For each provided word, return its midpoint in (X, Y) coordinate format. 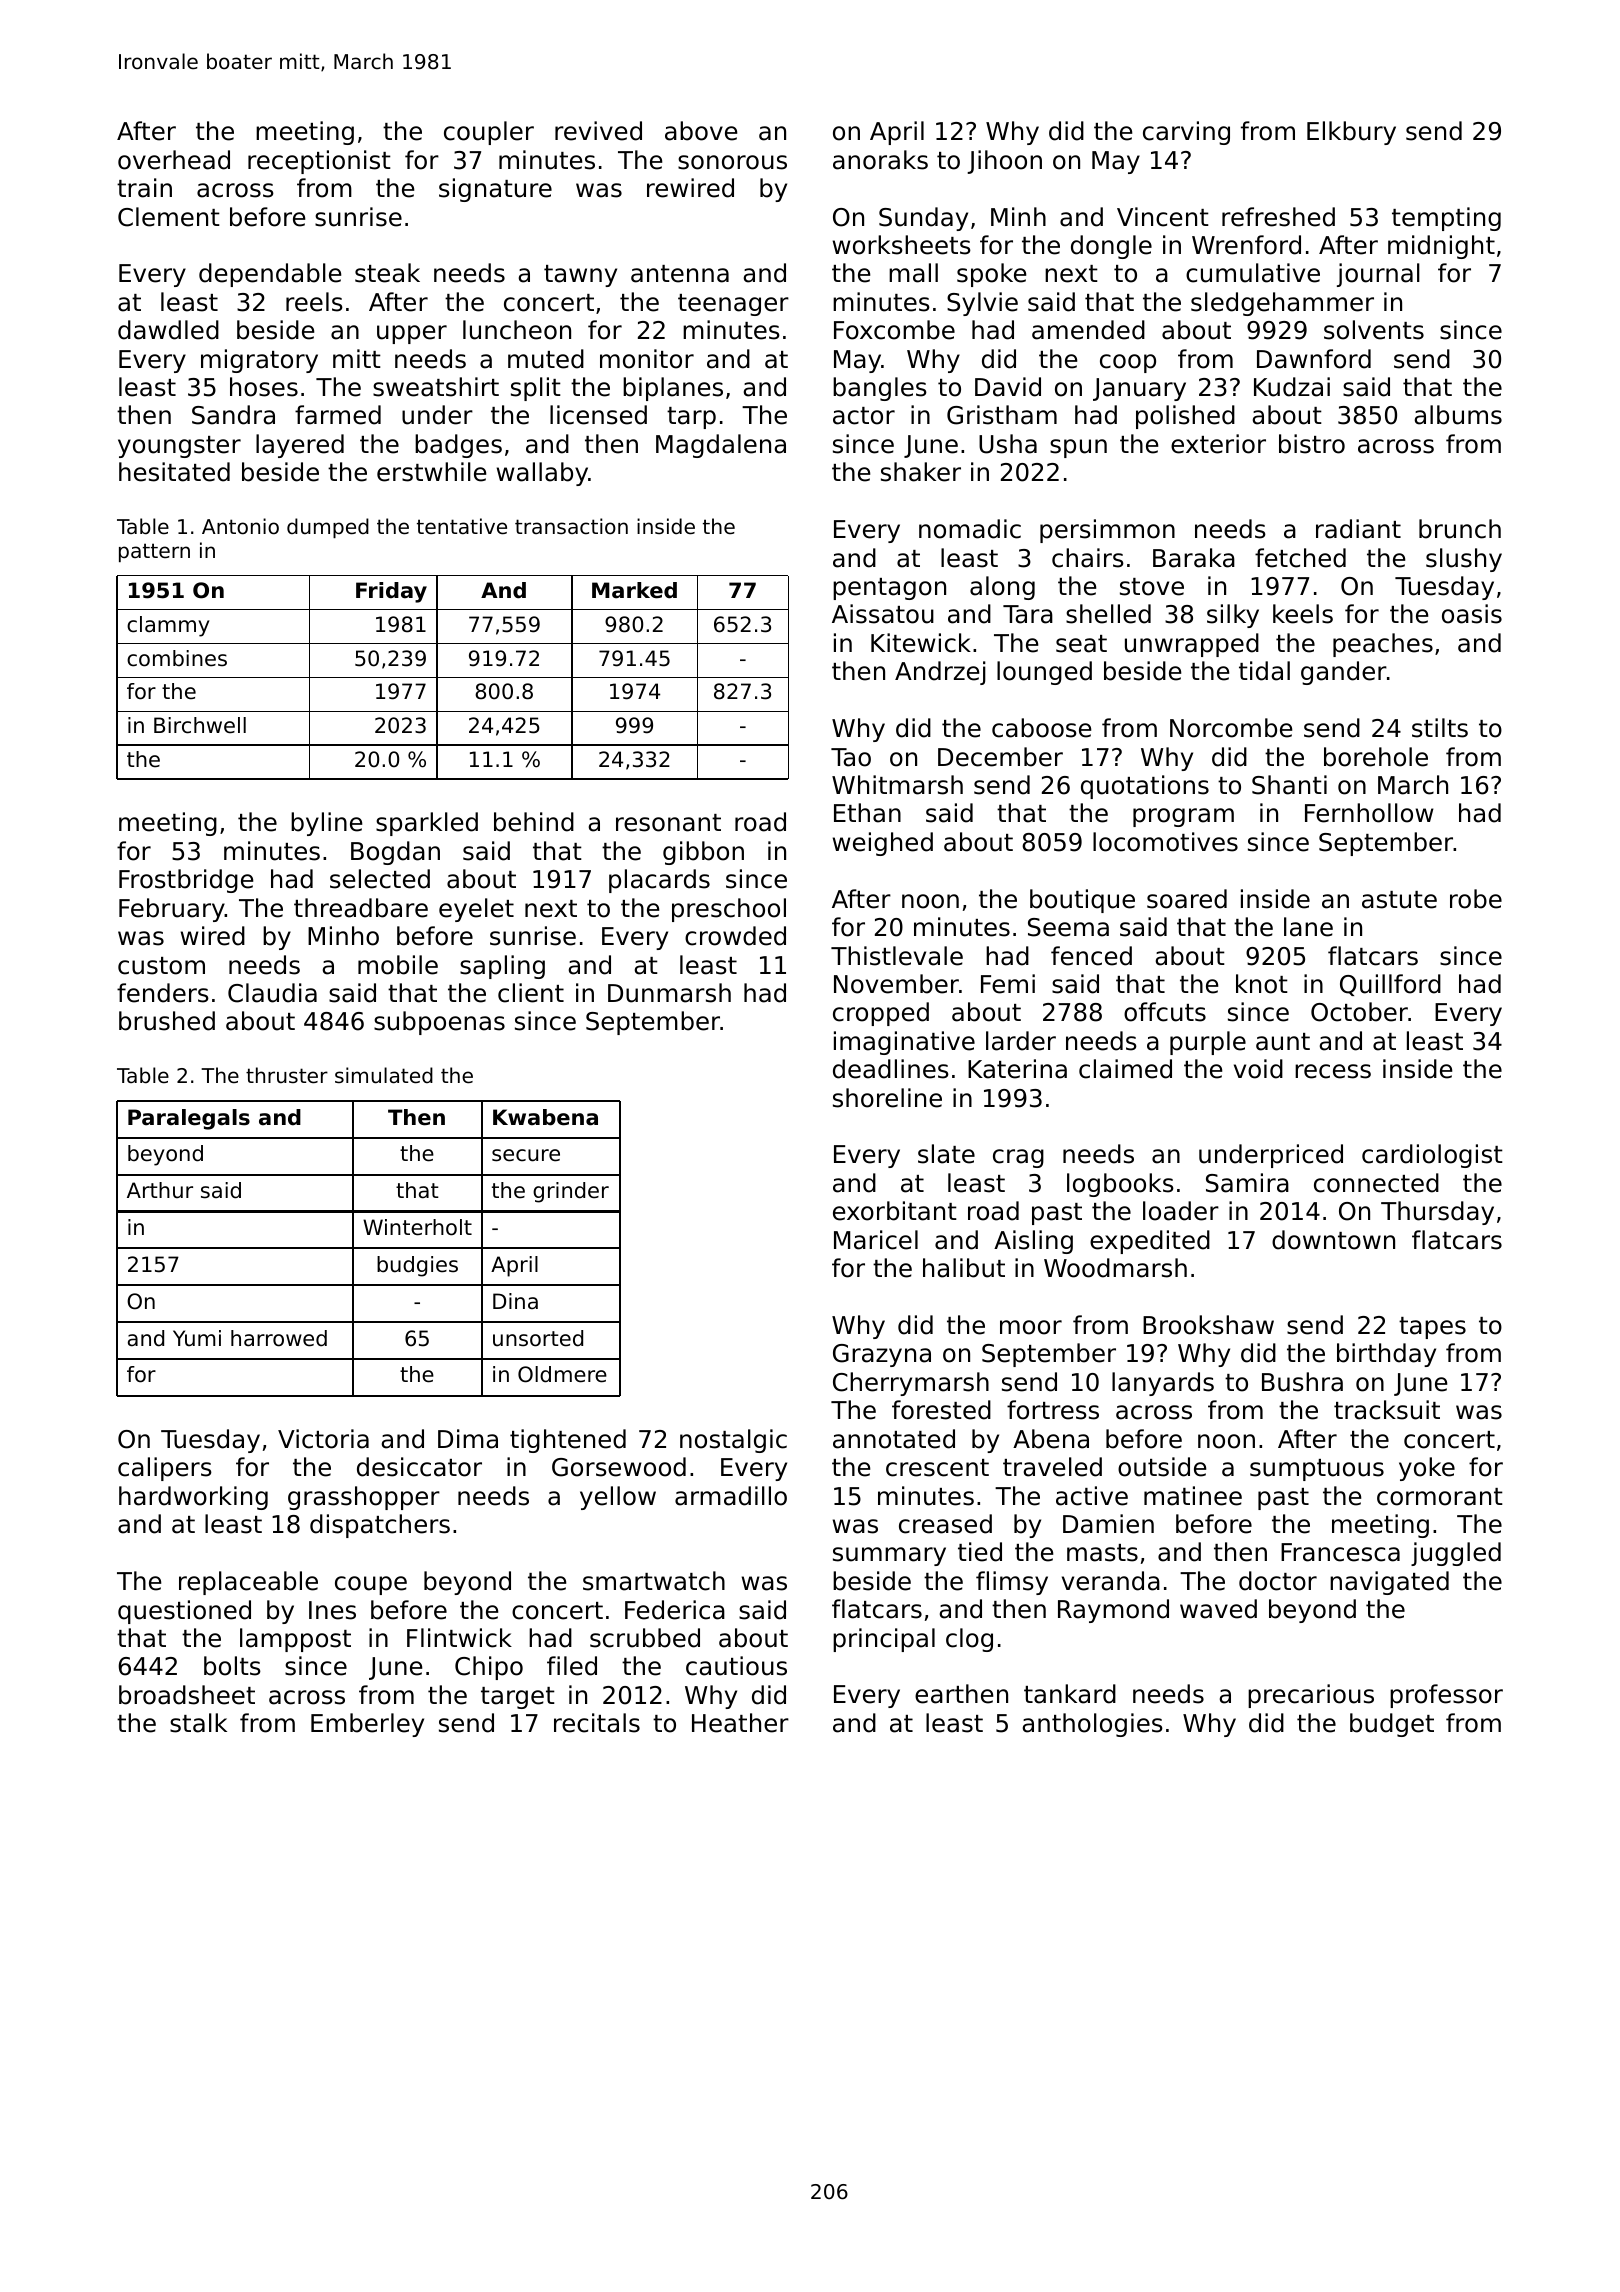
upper (412, 334)
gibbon (703, 853)
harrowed (279, 1338)
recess (1333, 1071)
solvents (1374, 330)
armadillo (731, 1496)
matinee (1193, 1496)
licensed (598, 415)
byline (326, 824)
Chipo (489, 1668)
